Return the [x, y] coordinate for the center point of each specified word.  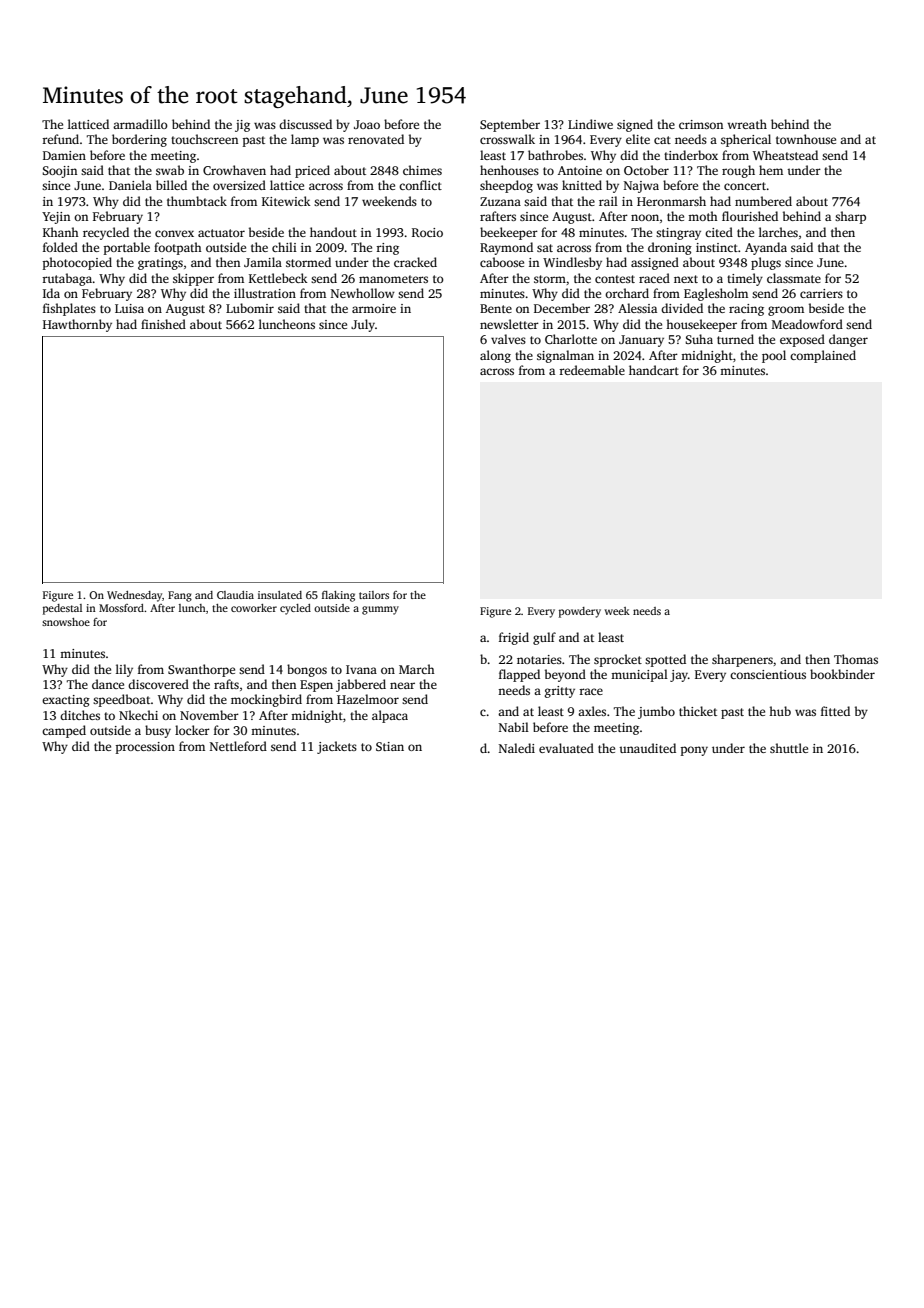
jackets [337, 747]
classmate [794, 278]
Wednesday [134, 596]
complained [823, 356]
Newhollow [363, 293]
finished [163, 324]
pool [774, 356]
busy [158, 731]
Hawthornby [77, 325]
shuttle [789, 748]
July [363, 325]
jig [242, 126]
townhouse [806, 139]
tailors [374, 595]
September [510, 125]
